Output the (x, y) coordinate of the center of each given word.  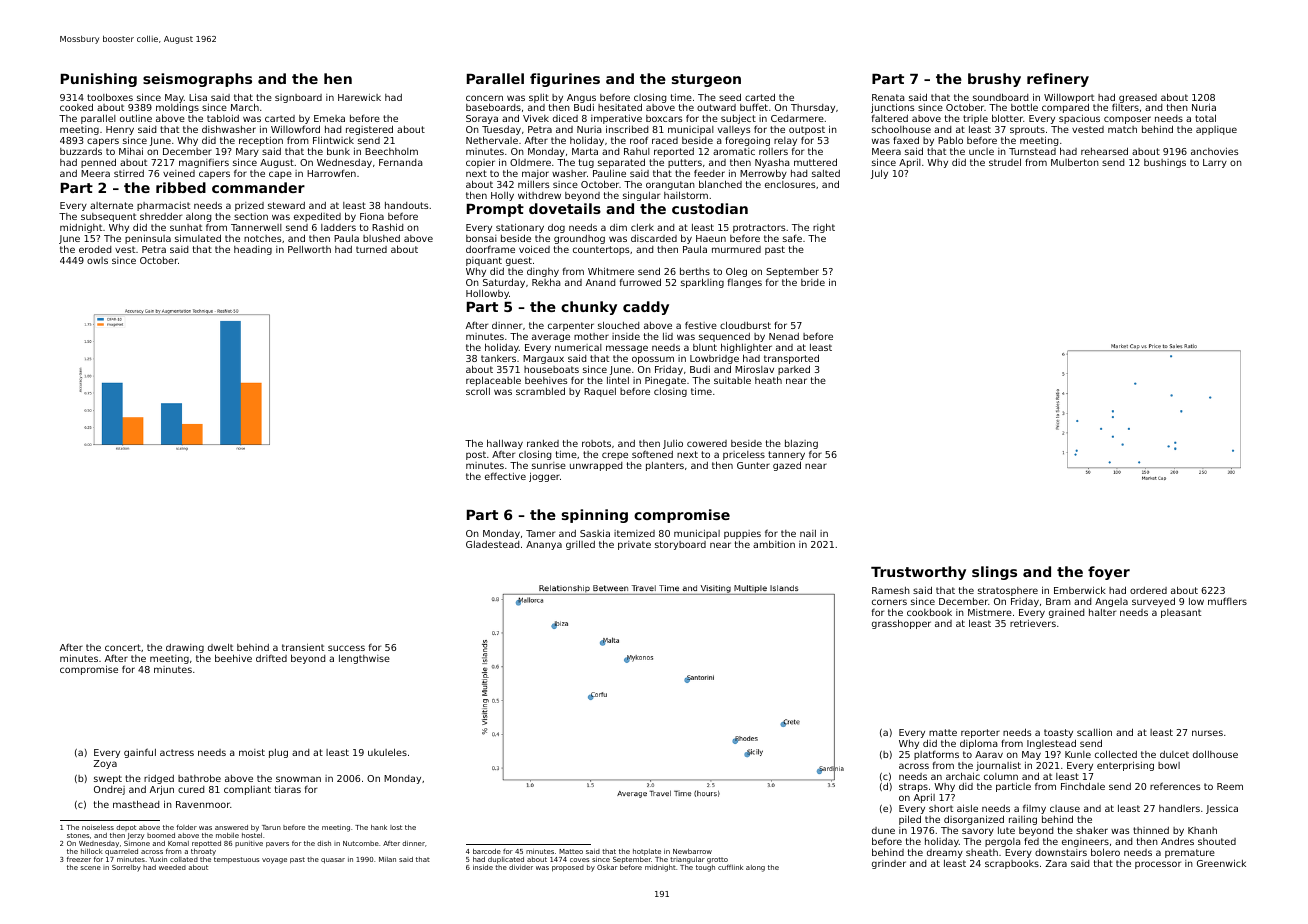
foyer (1109, 573)
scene (91, 868)
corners (889, 602)
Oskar (607, 867)
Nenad (784, 336)
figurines (565, 80)
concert (123, 647)
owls (97, 260)
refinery (1058, 80)
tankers (498, 358)
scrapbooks (1012, 864)
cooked (76, 107)
